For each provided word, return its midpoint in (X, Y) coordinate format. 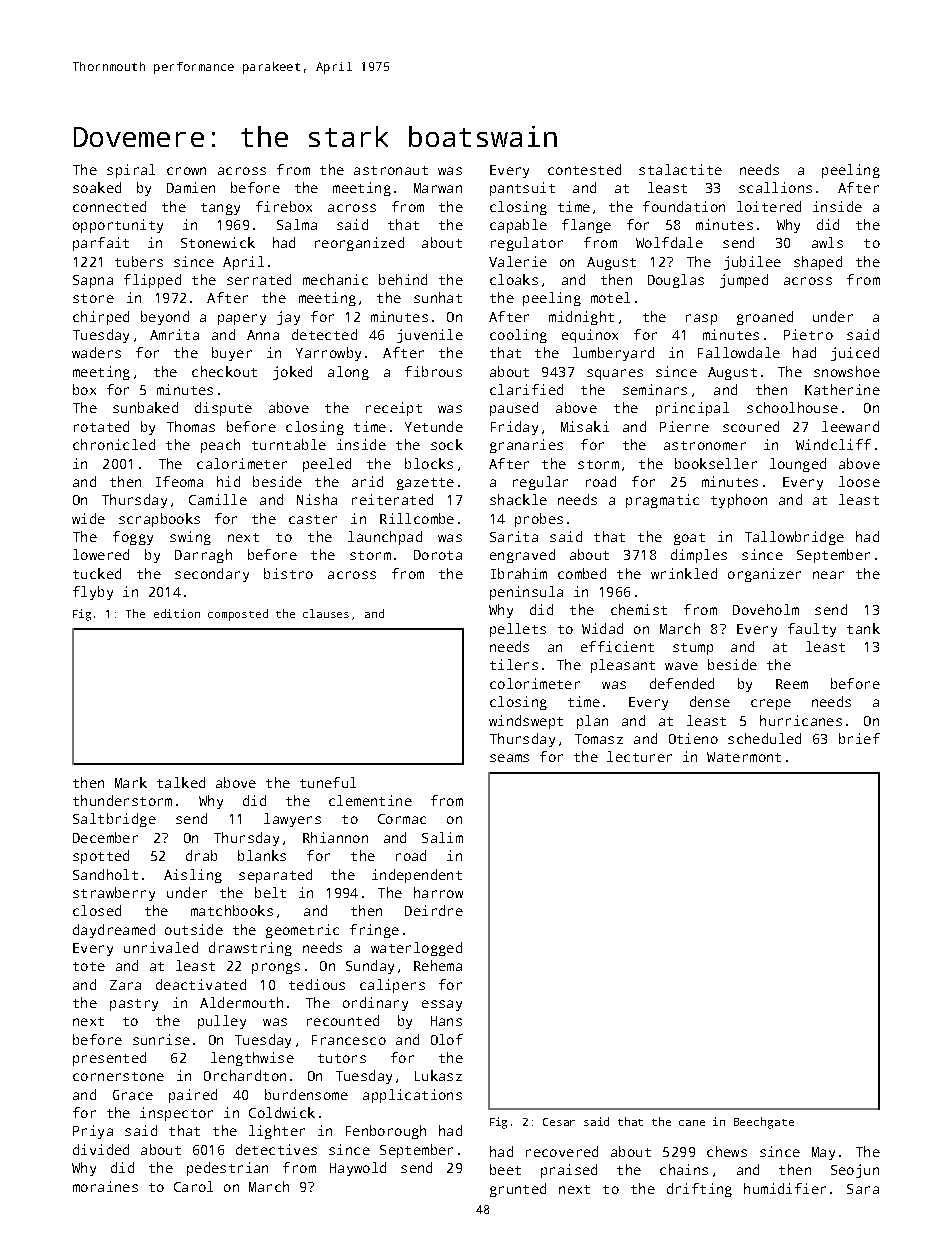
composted (238, 615)
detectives (276, 1149)
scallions (775, 187)
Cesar (559, 1122)
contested (584, 169)
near (828, 575)
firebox (284, 206)
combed (582, 573)
